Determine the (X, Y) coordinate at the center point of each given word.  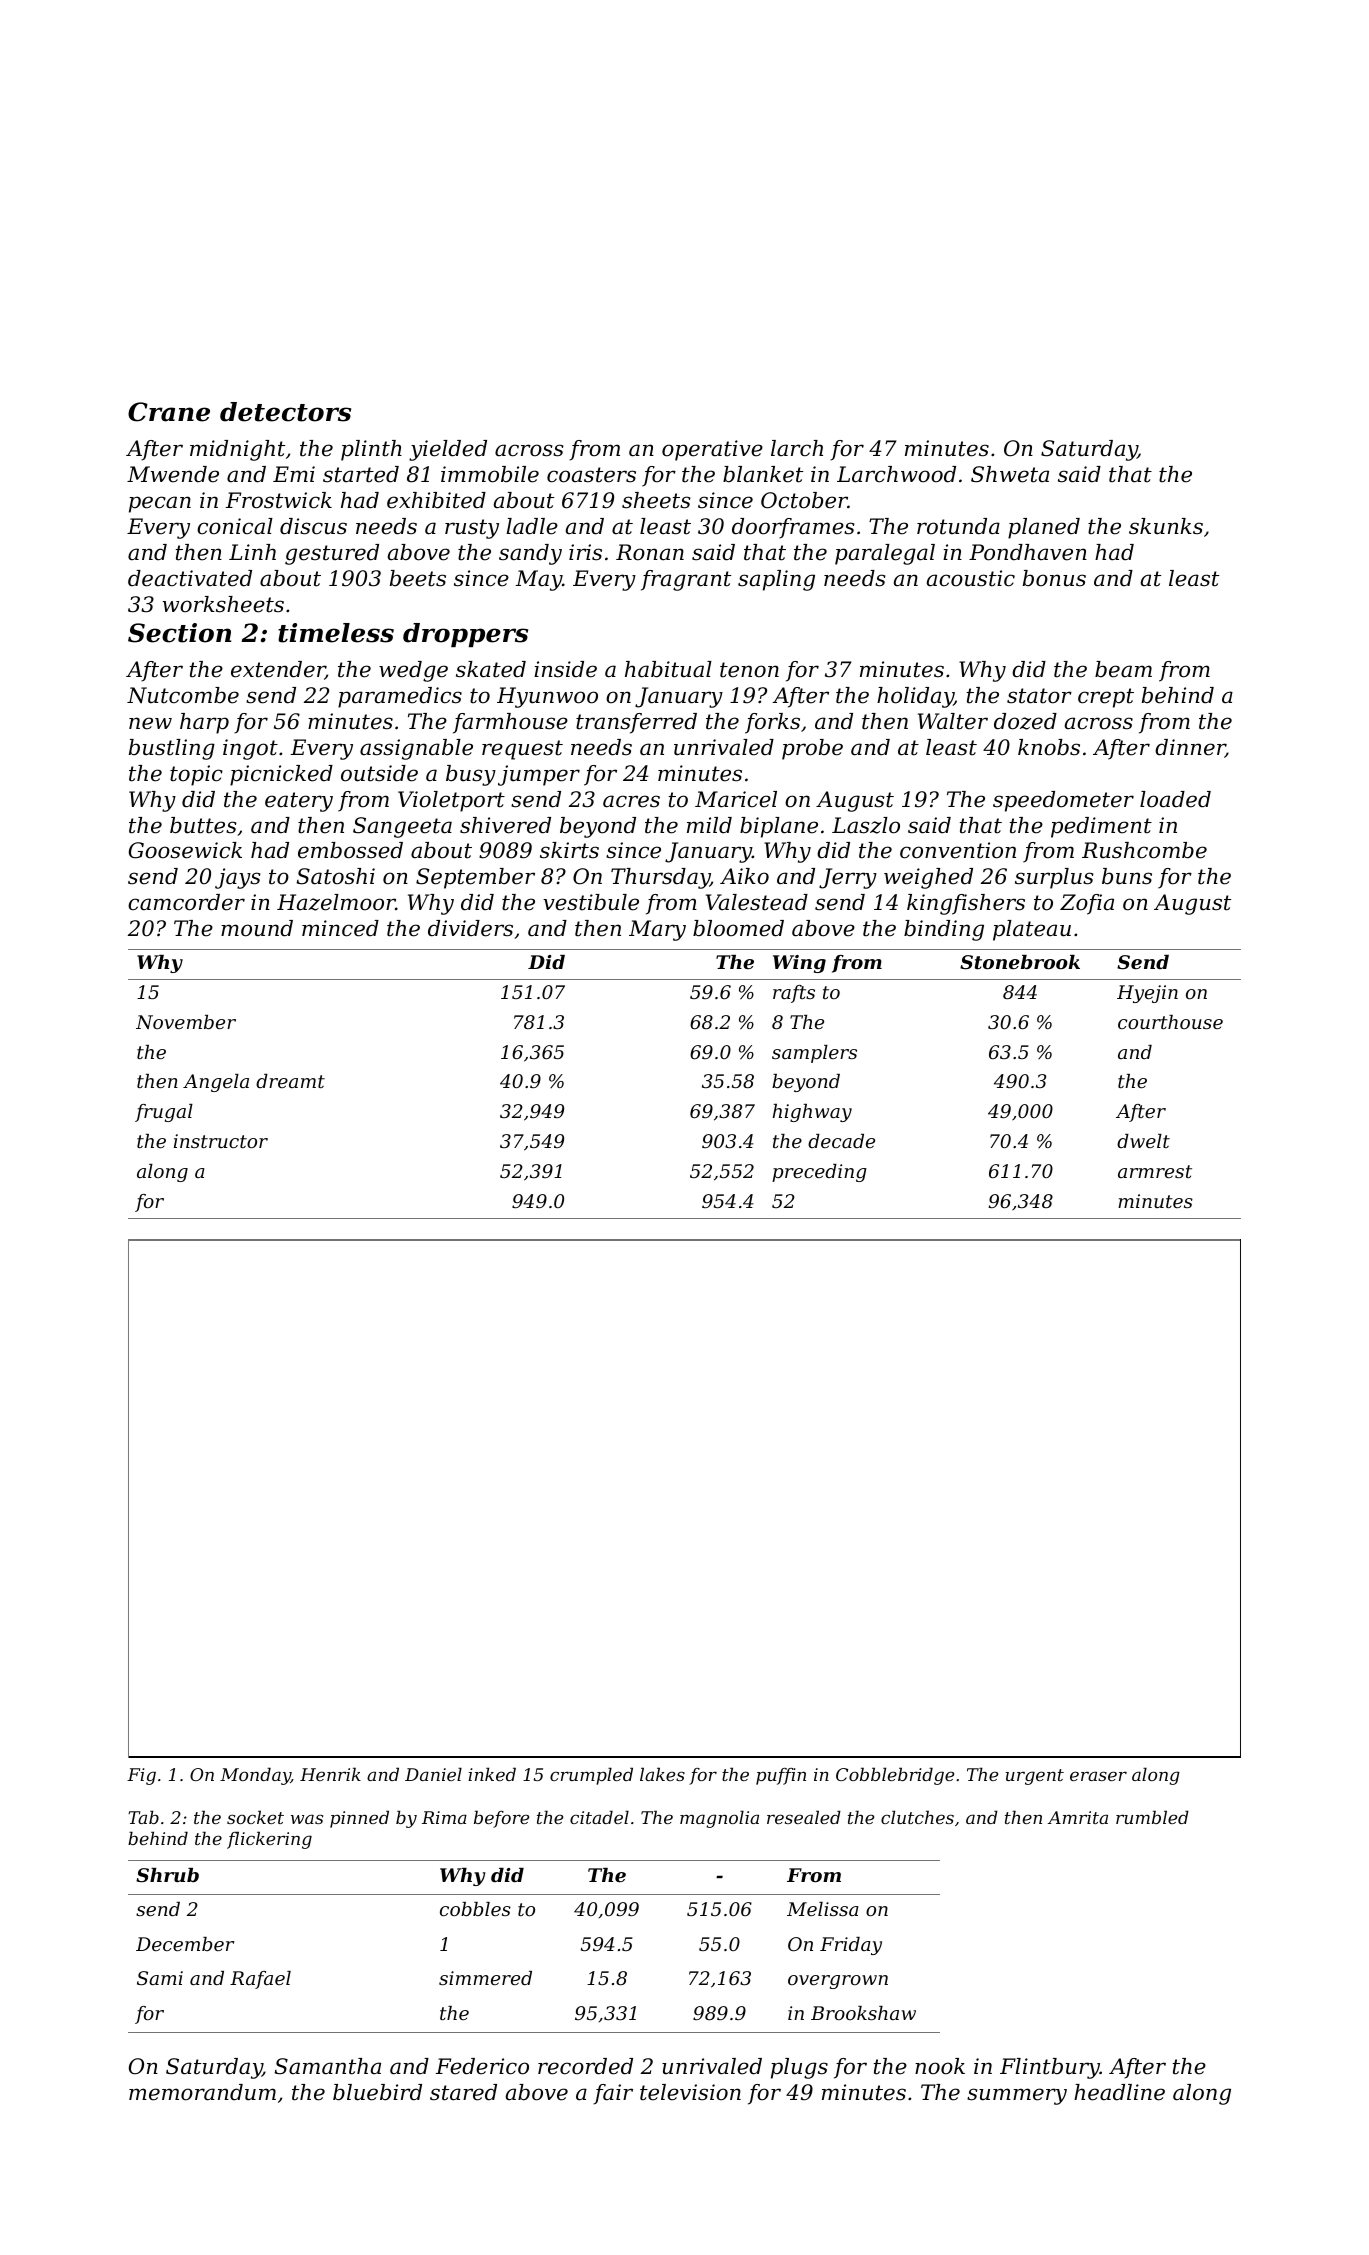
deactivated (190, 578)
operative (712, 450)
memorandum (202, 2092)
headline (1119, 2092)
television (690, 2092)
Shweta (1010, 474)
